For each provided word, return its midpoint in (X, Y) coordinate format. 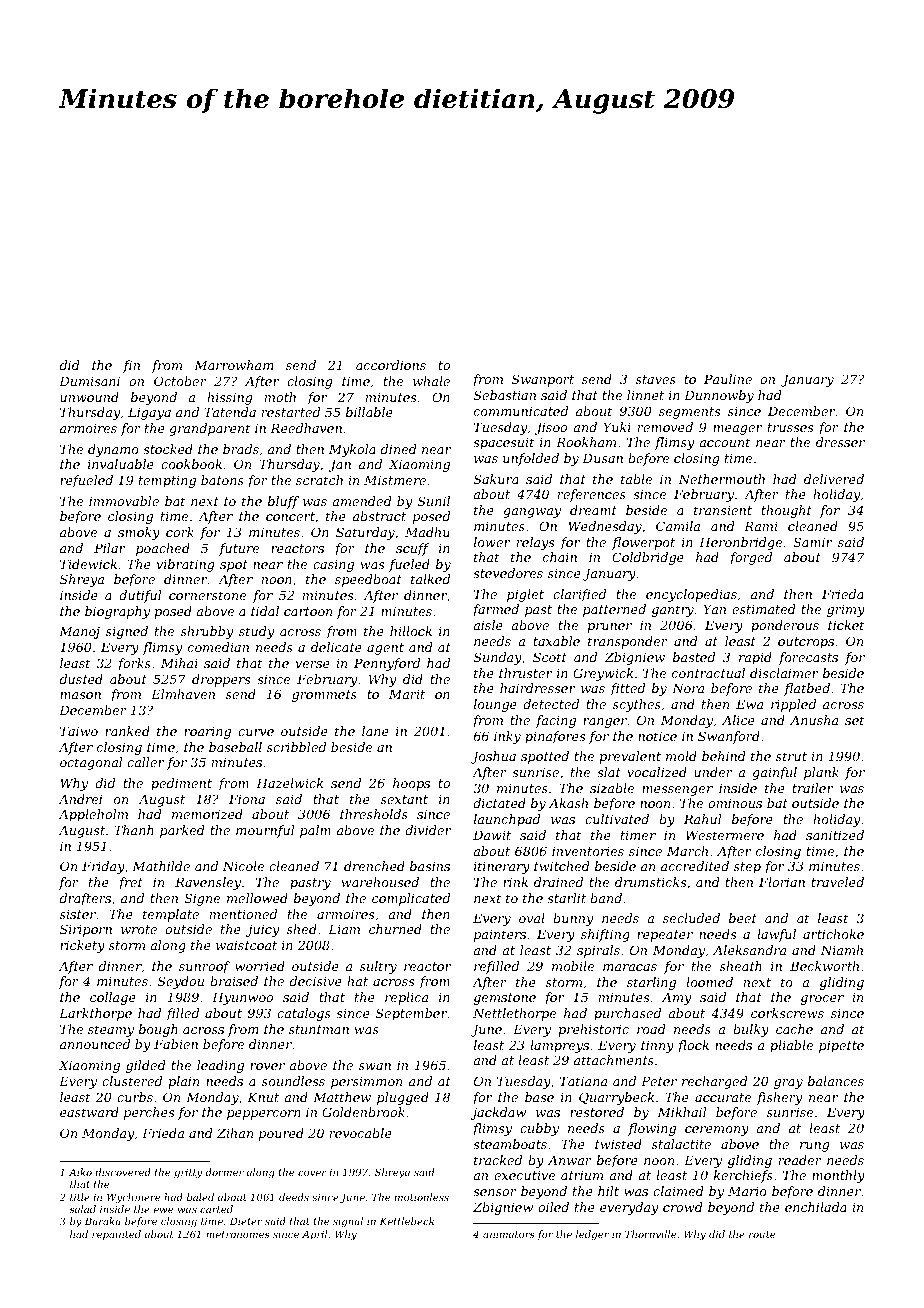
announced (95, 1044)
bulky (751, 1030)
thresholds (374, 814)
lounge (495, 705)
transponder (628, 642)
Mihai (179, 663)
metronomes (238, 1234)
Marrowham (234, 365)
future (239, 549)
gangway (532, 513)
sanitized (835, 835)
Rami (761, 526)
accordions (391, 365)
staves (656, 379)
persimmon (366, 1083)
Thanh (134, 830)
